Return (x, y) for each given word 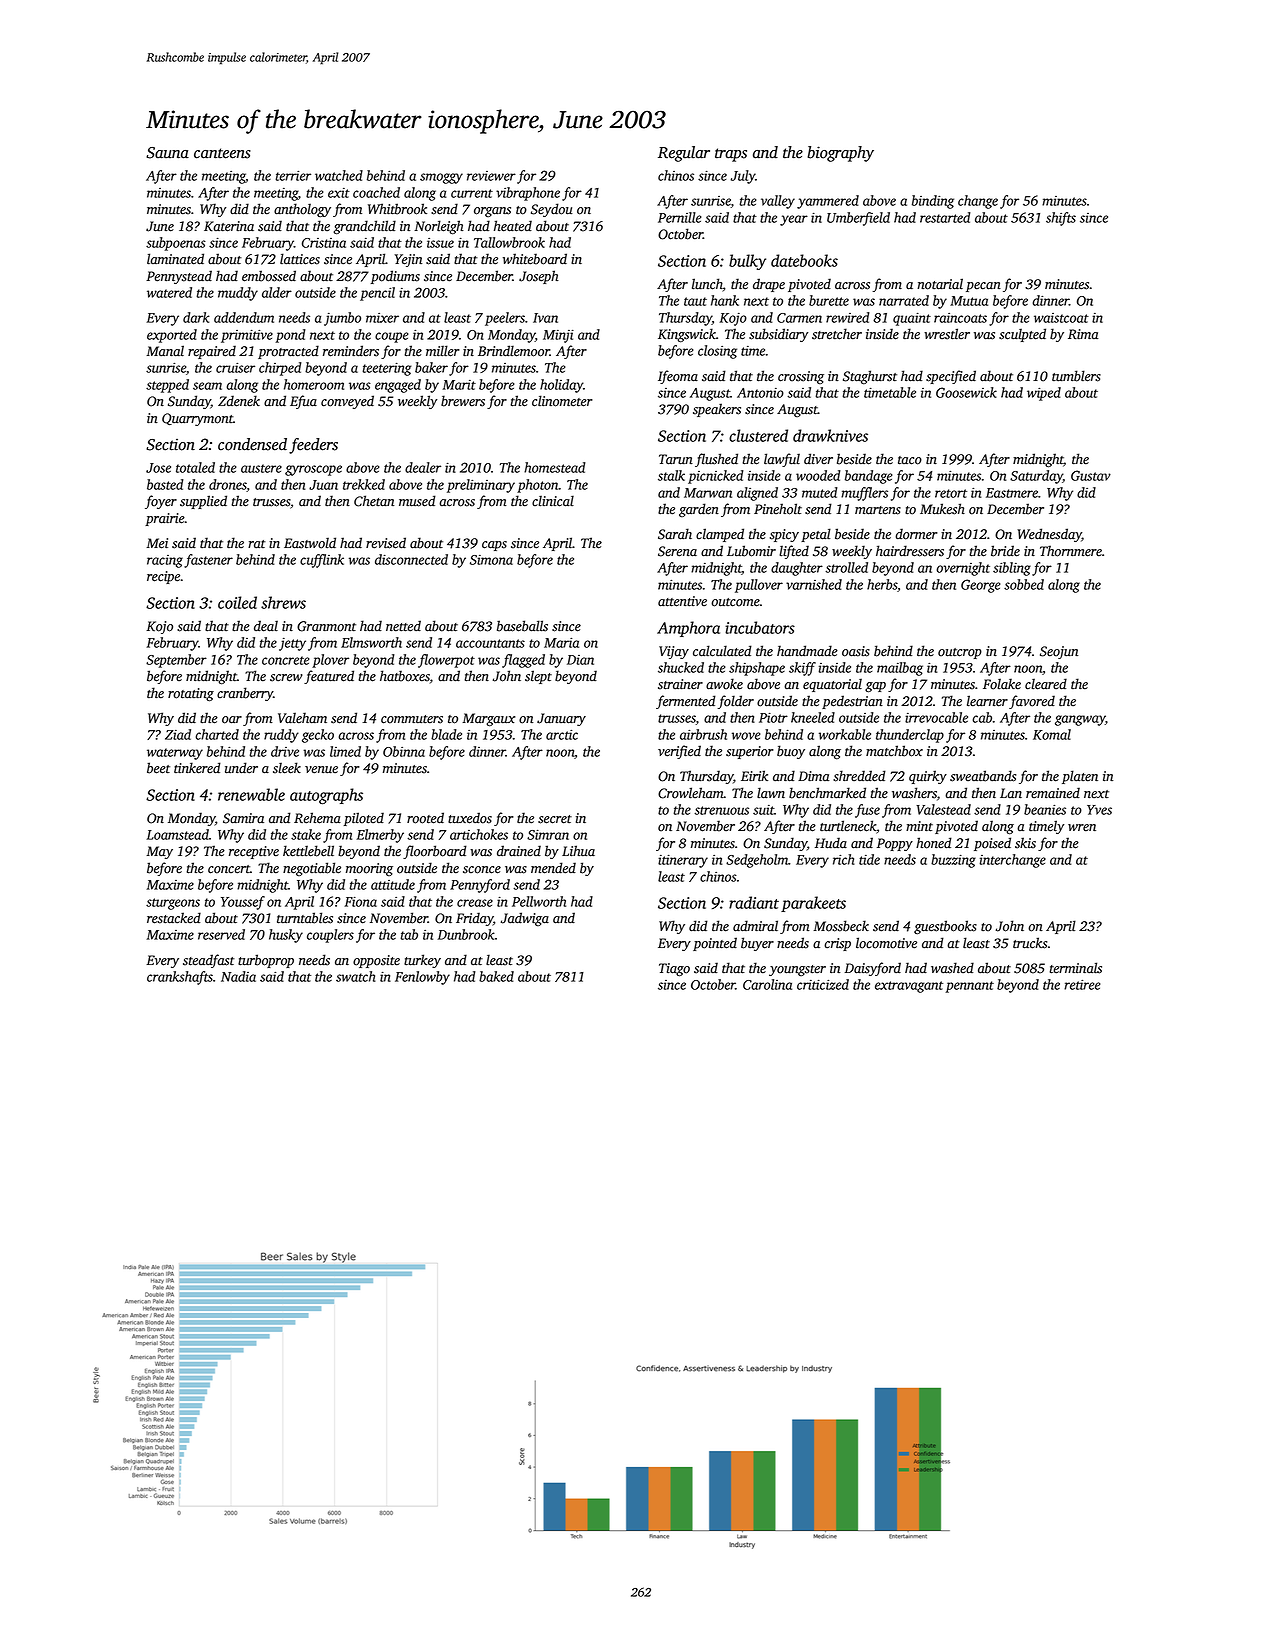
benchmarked (827, 793)
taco (910, 460)
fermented (686, 702)
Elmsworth (371, 642)
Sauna (167, 153)
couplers (330, 936)
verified (679, 752)
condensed (252, 444)
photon (538, 486)
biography (840, 154)
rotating (191, 695)
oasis (856, 651)
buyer (757, 944)
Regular (684, 154)
